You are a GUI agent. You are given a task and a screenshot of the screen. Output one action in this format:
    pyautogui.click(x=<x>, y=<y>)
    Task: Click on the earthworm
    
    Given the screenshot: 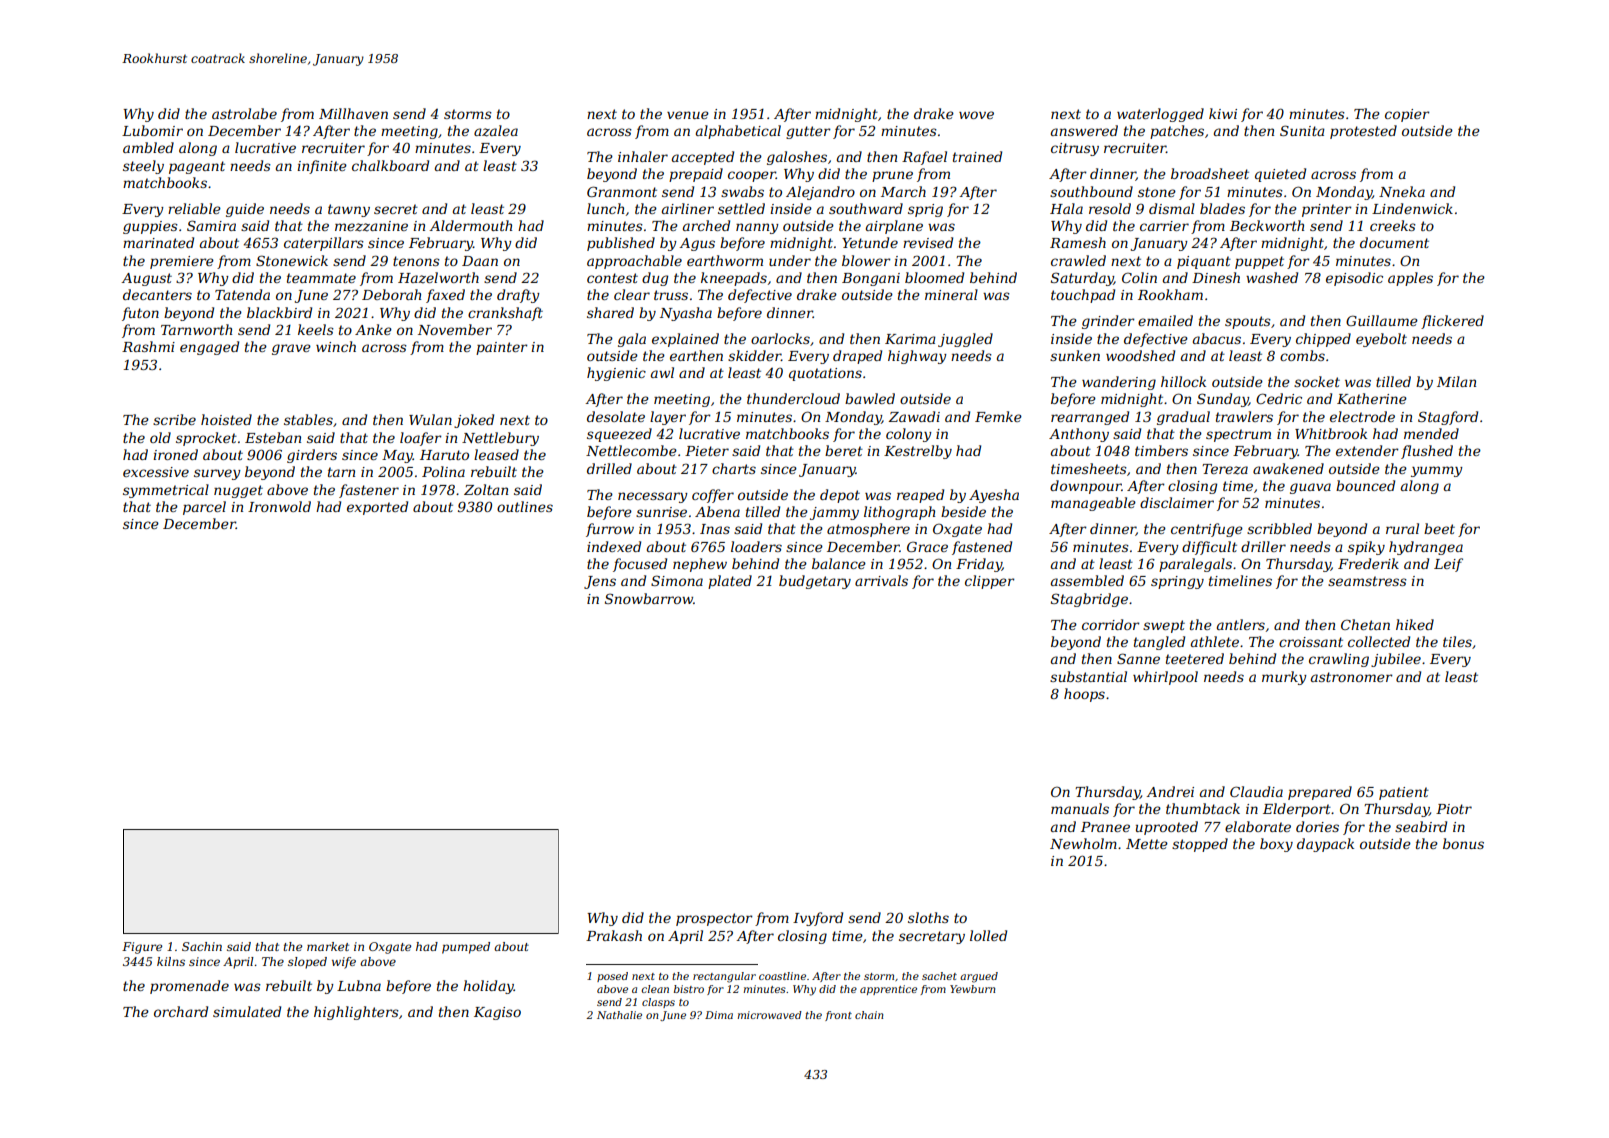 What is the action you would take?
    pyautogui.click(x=725, y=260)
